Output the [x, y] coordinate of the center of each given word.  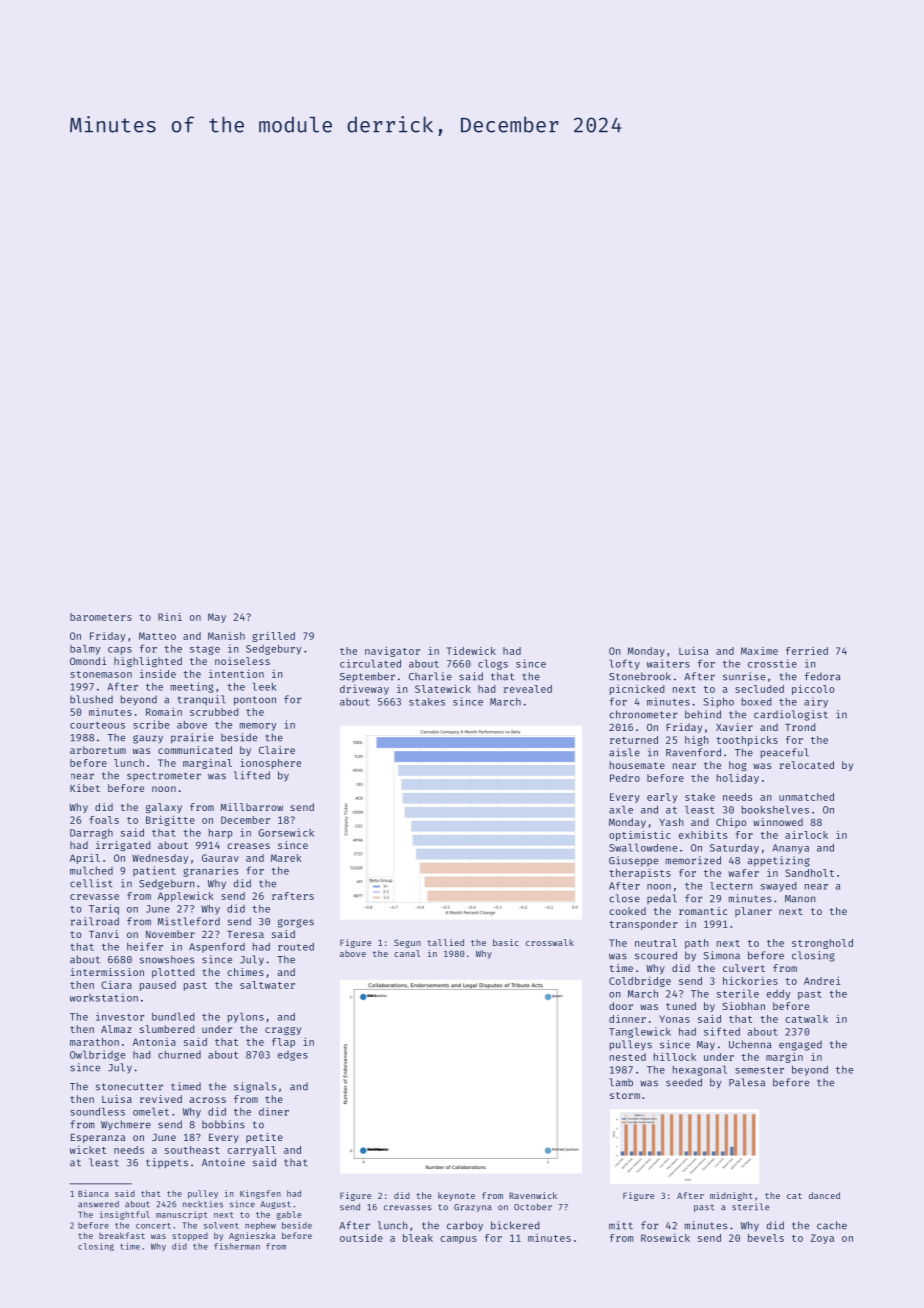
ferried [807, 651]
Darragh [91, 834]
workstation [104, 997]
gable [288, 1215]
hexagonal [700, 1070]
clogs [493, 664]
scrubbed [214, 712]
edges [293, 1056]
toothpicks [747, 741]
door [621, 1006]
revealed [527, 689]
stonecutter [129, 1087]
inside [158, 674]
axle [621, 809]
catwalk [807, 1019]
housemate [637, 765]
